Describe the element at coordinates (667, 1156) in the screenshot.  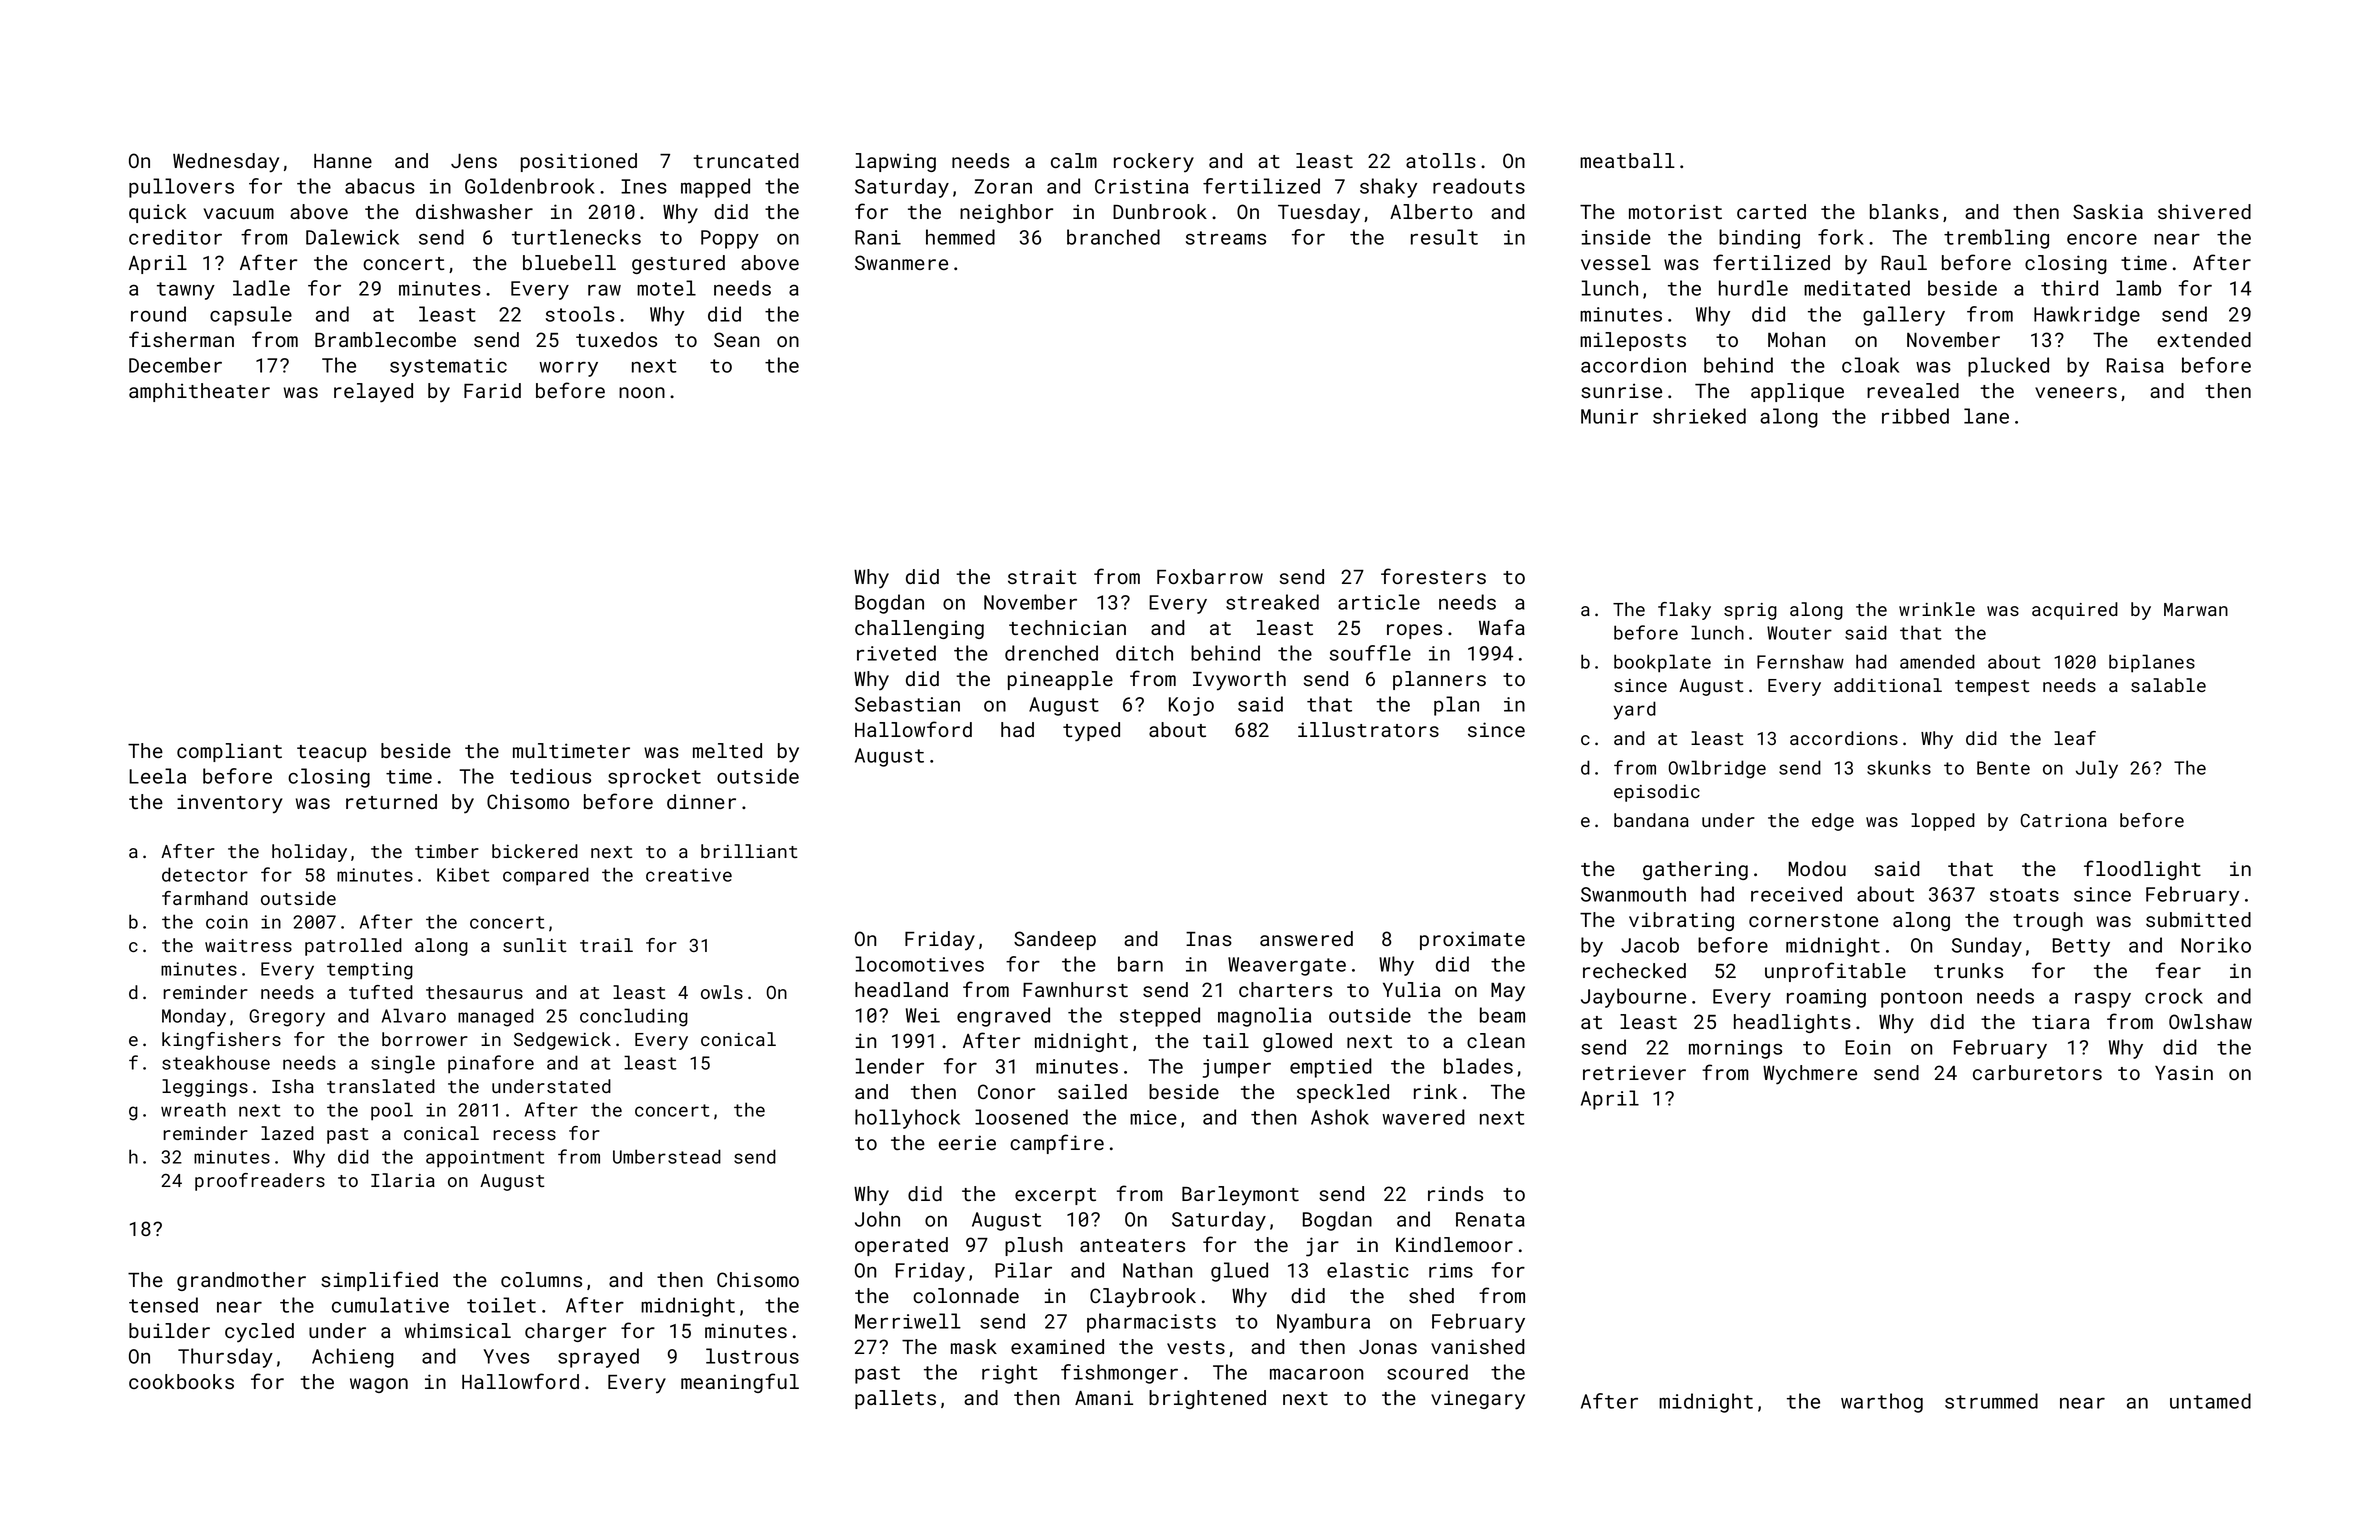
I see `Umberstead` at that location.
